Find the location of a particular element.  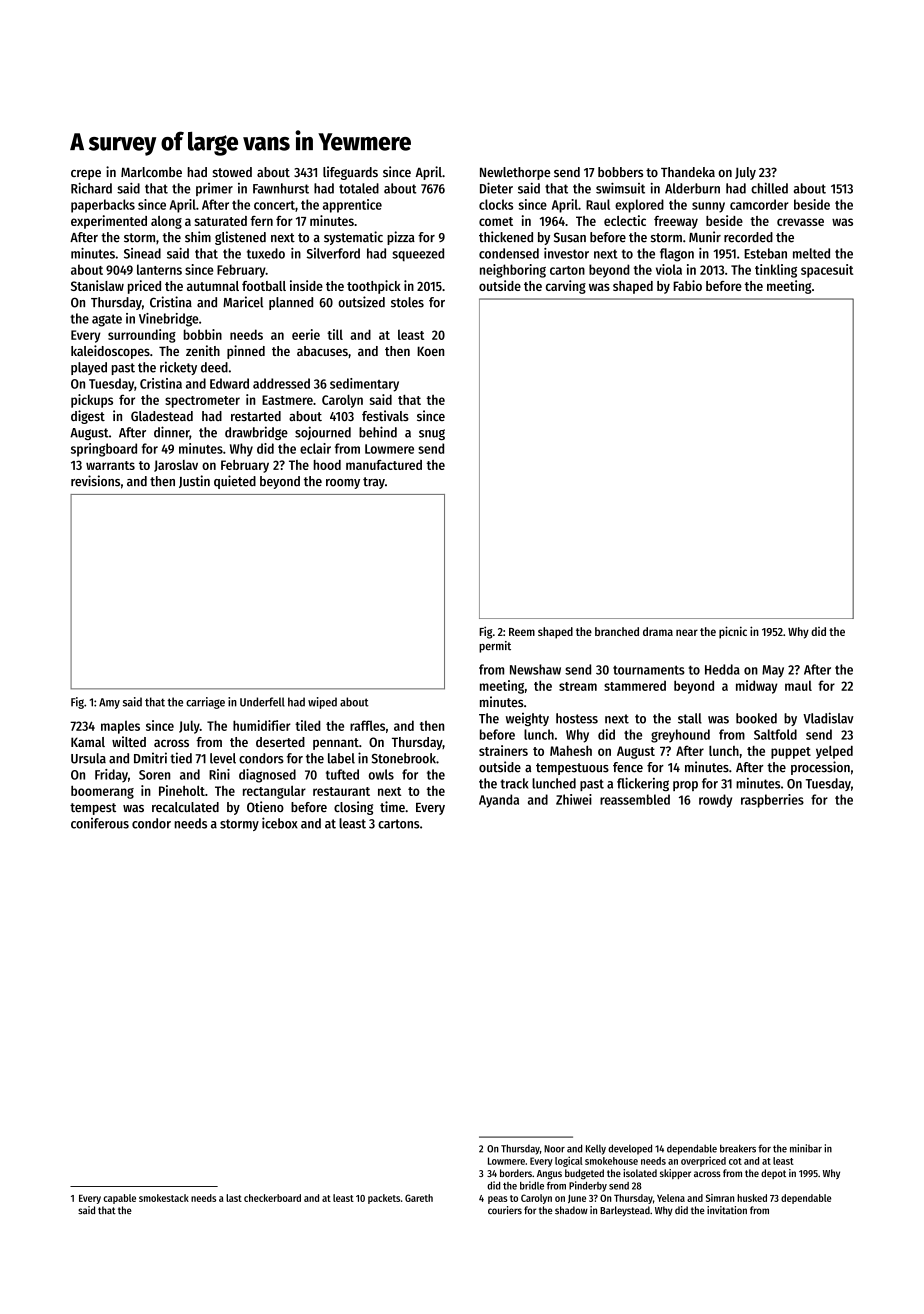

Reem is located at coordinates (522, 632).
